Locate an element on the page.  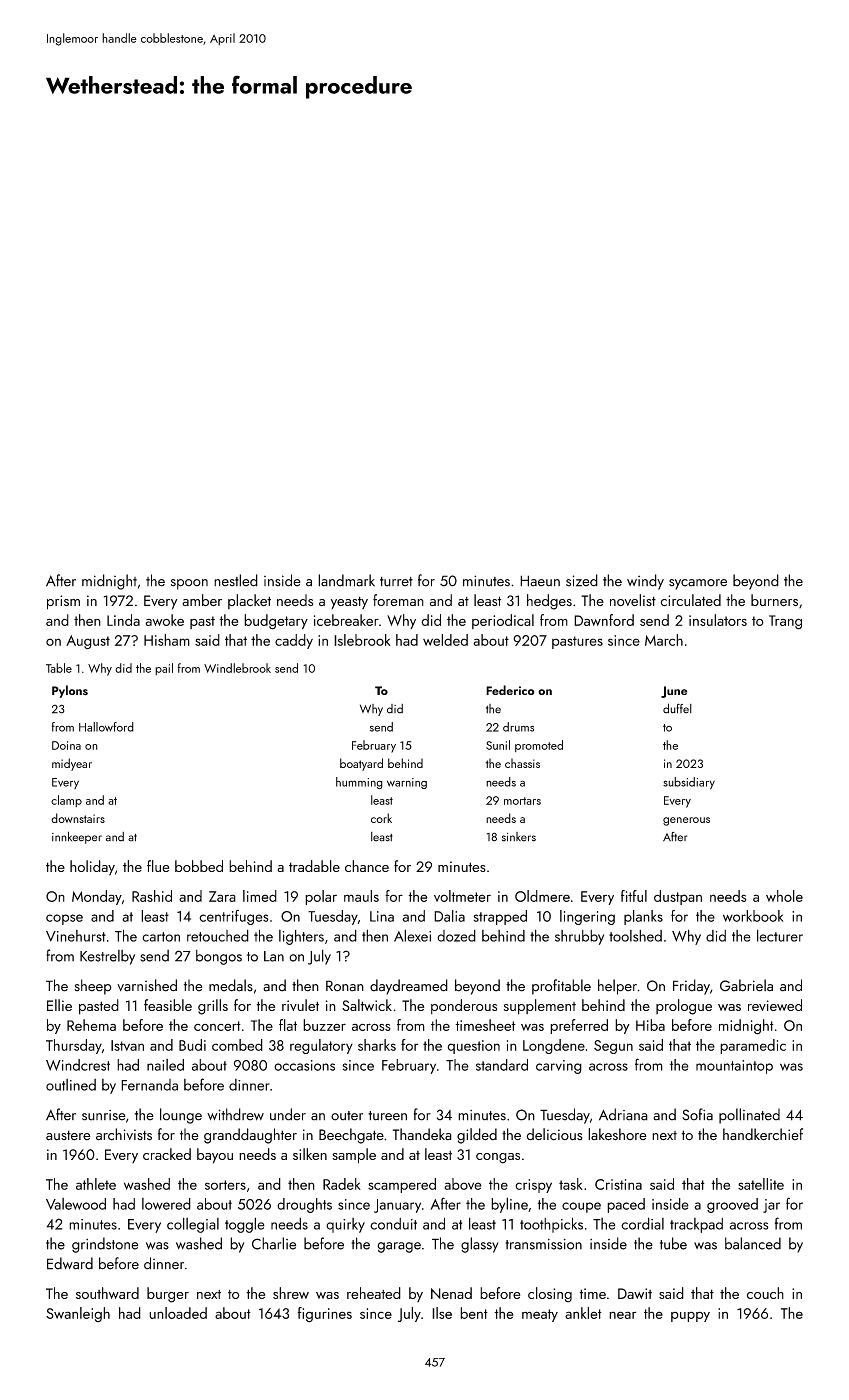
near is located at coordinates (622, 1315).
